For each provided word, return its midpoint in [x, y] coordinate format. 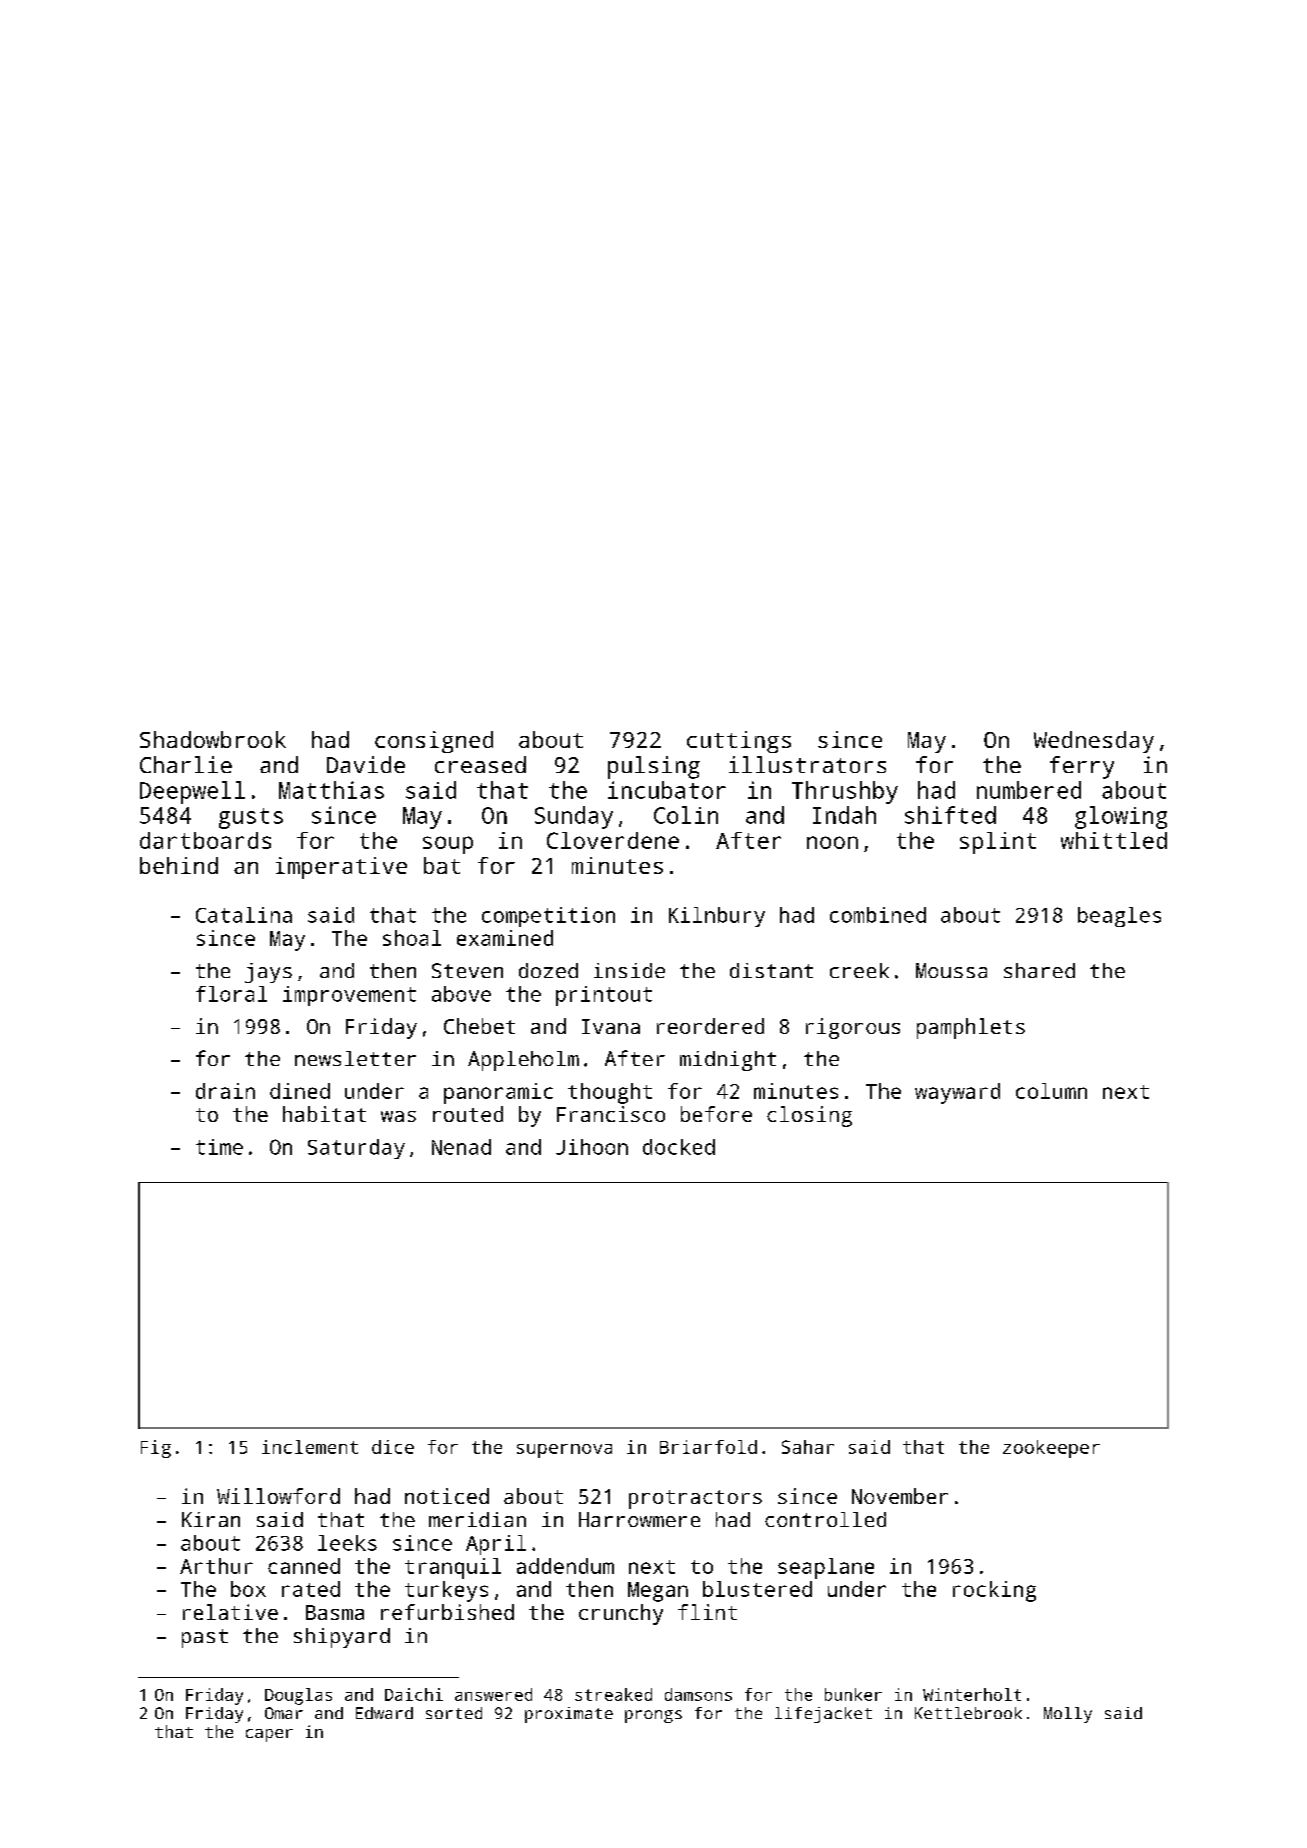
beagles [1119, 917]
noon [832, 842]
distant [771, 970]
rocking [994, 1591]
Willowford [278, 1496]
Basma [335, 1612]
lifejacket [823, 1715]
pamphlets [971, 1028]
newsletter [355, 1058]
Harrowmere [639, 1519]
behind [179, 865]
